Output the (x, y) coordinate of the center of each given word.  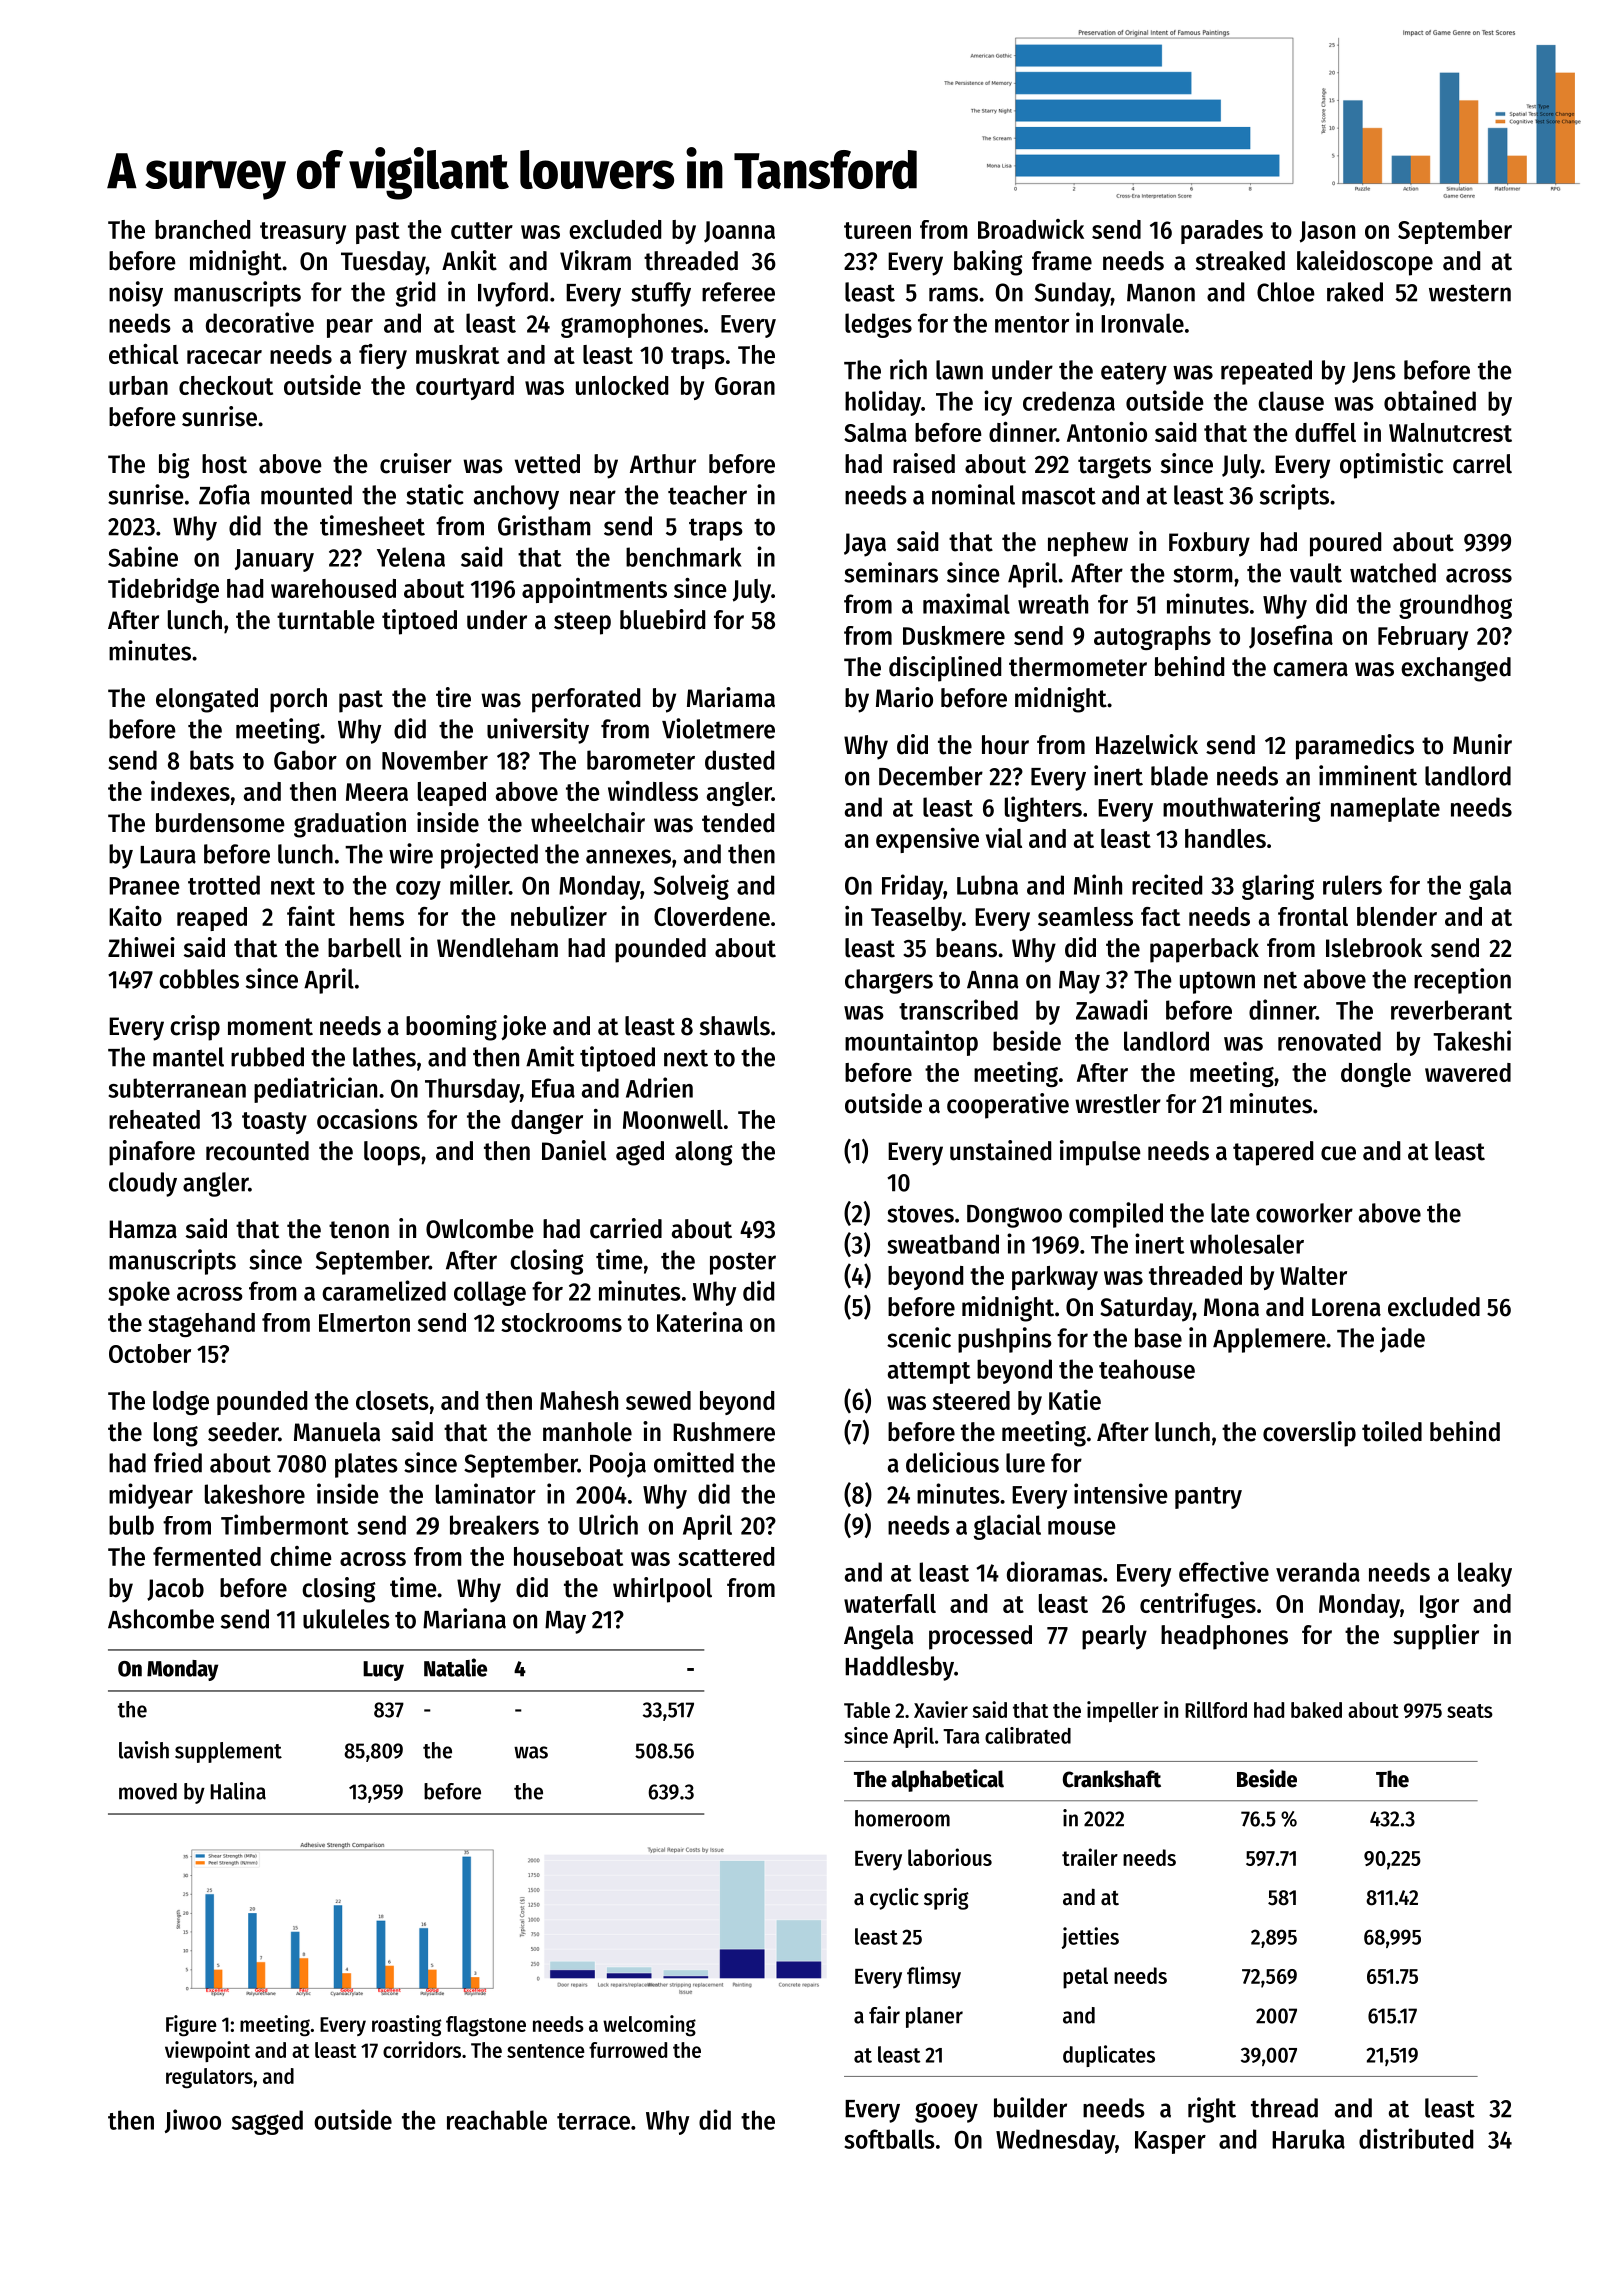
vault (1316, 573)
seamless (1085, 916)
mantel (188, 1057)
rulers (1352, 885)
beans (966, 948)
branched (202, 229)
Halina (238, 1791)
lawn (959, 370)
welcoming (649, 2026)
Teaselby (916, 919)
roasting (406, 2026)
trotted (224, 885)
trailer (1090, 1857)
